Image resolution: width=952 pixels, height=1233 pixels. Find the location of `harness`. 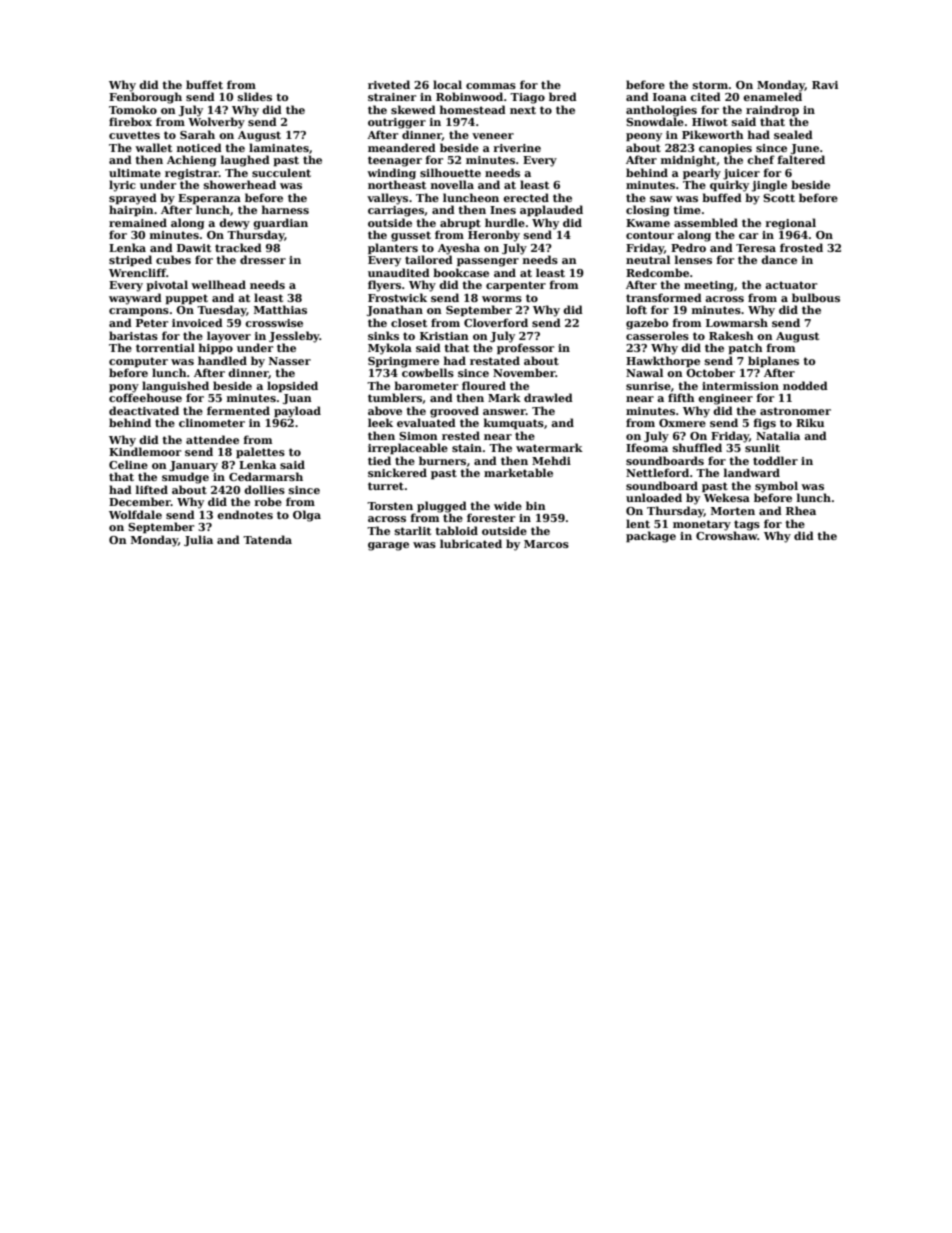

harness is located at coordinates (285, 209).
